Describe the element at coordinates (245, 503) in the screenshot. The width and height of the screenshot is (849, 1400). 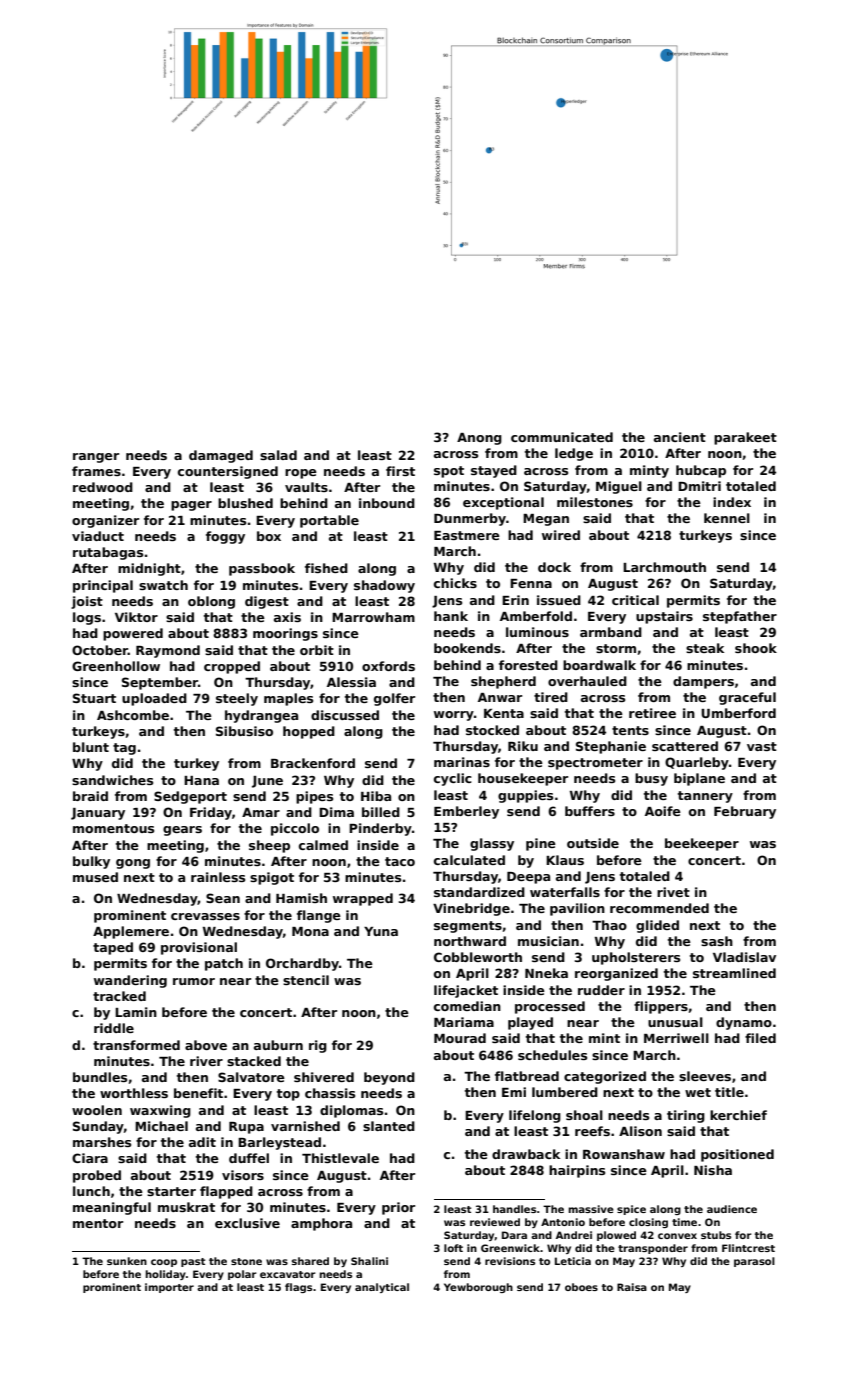
I see `blushed` at that location.
